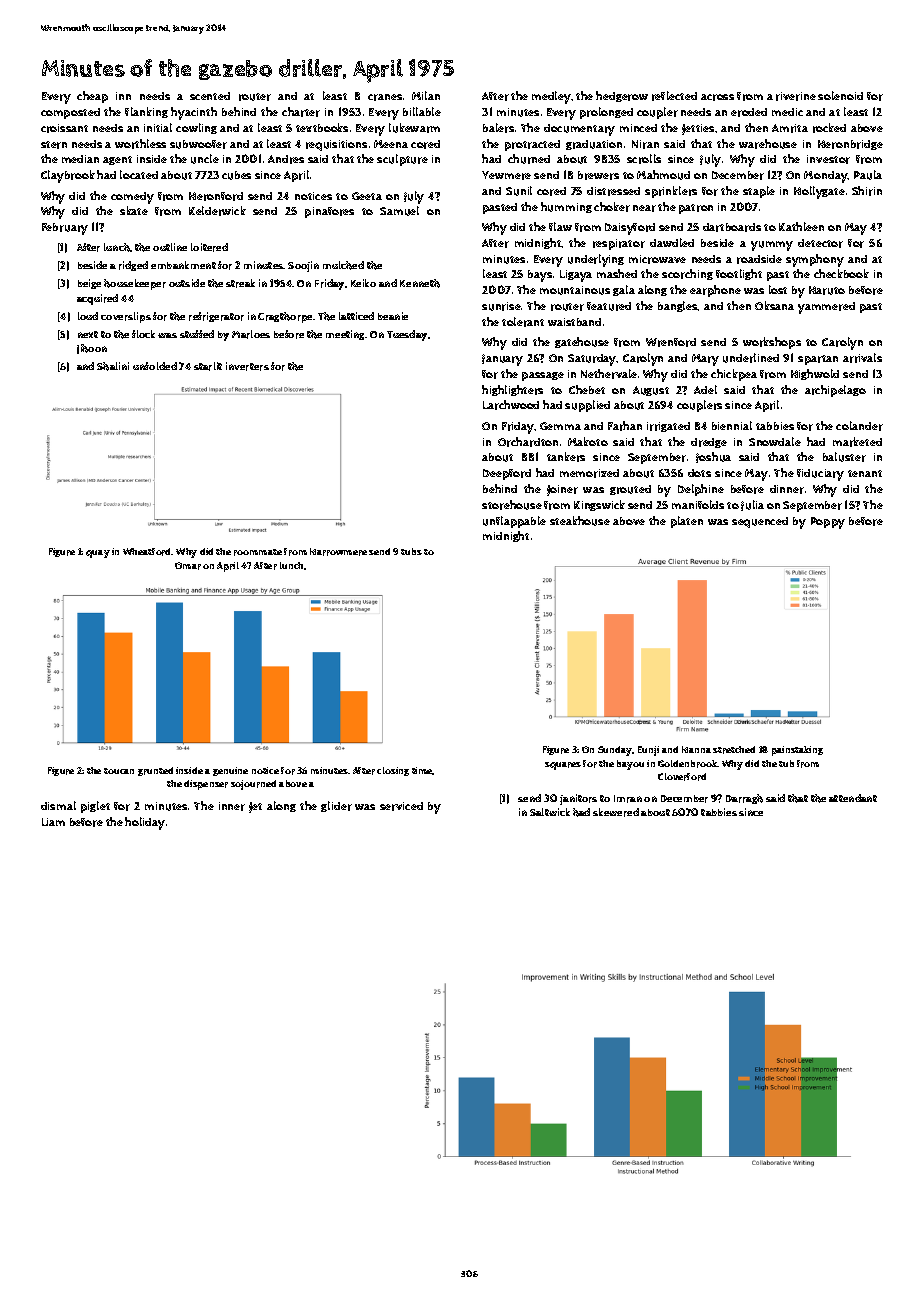  Describe the element at coordinates (587, 389) in the document. I see `Chebet` at that location.
